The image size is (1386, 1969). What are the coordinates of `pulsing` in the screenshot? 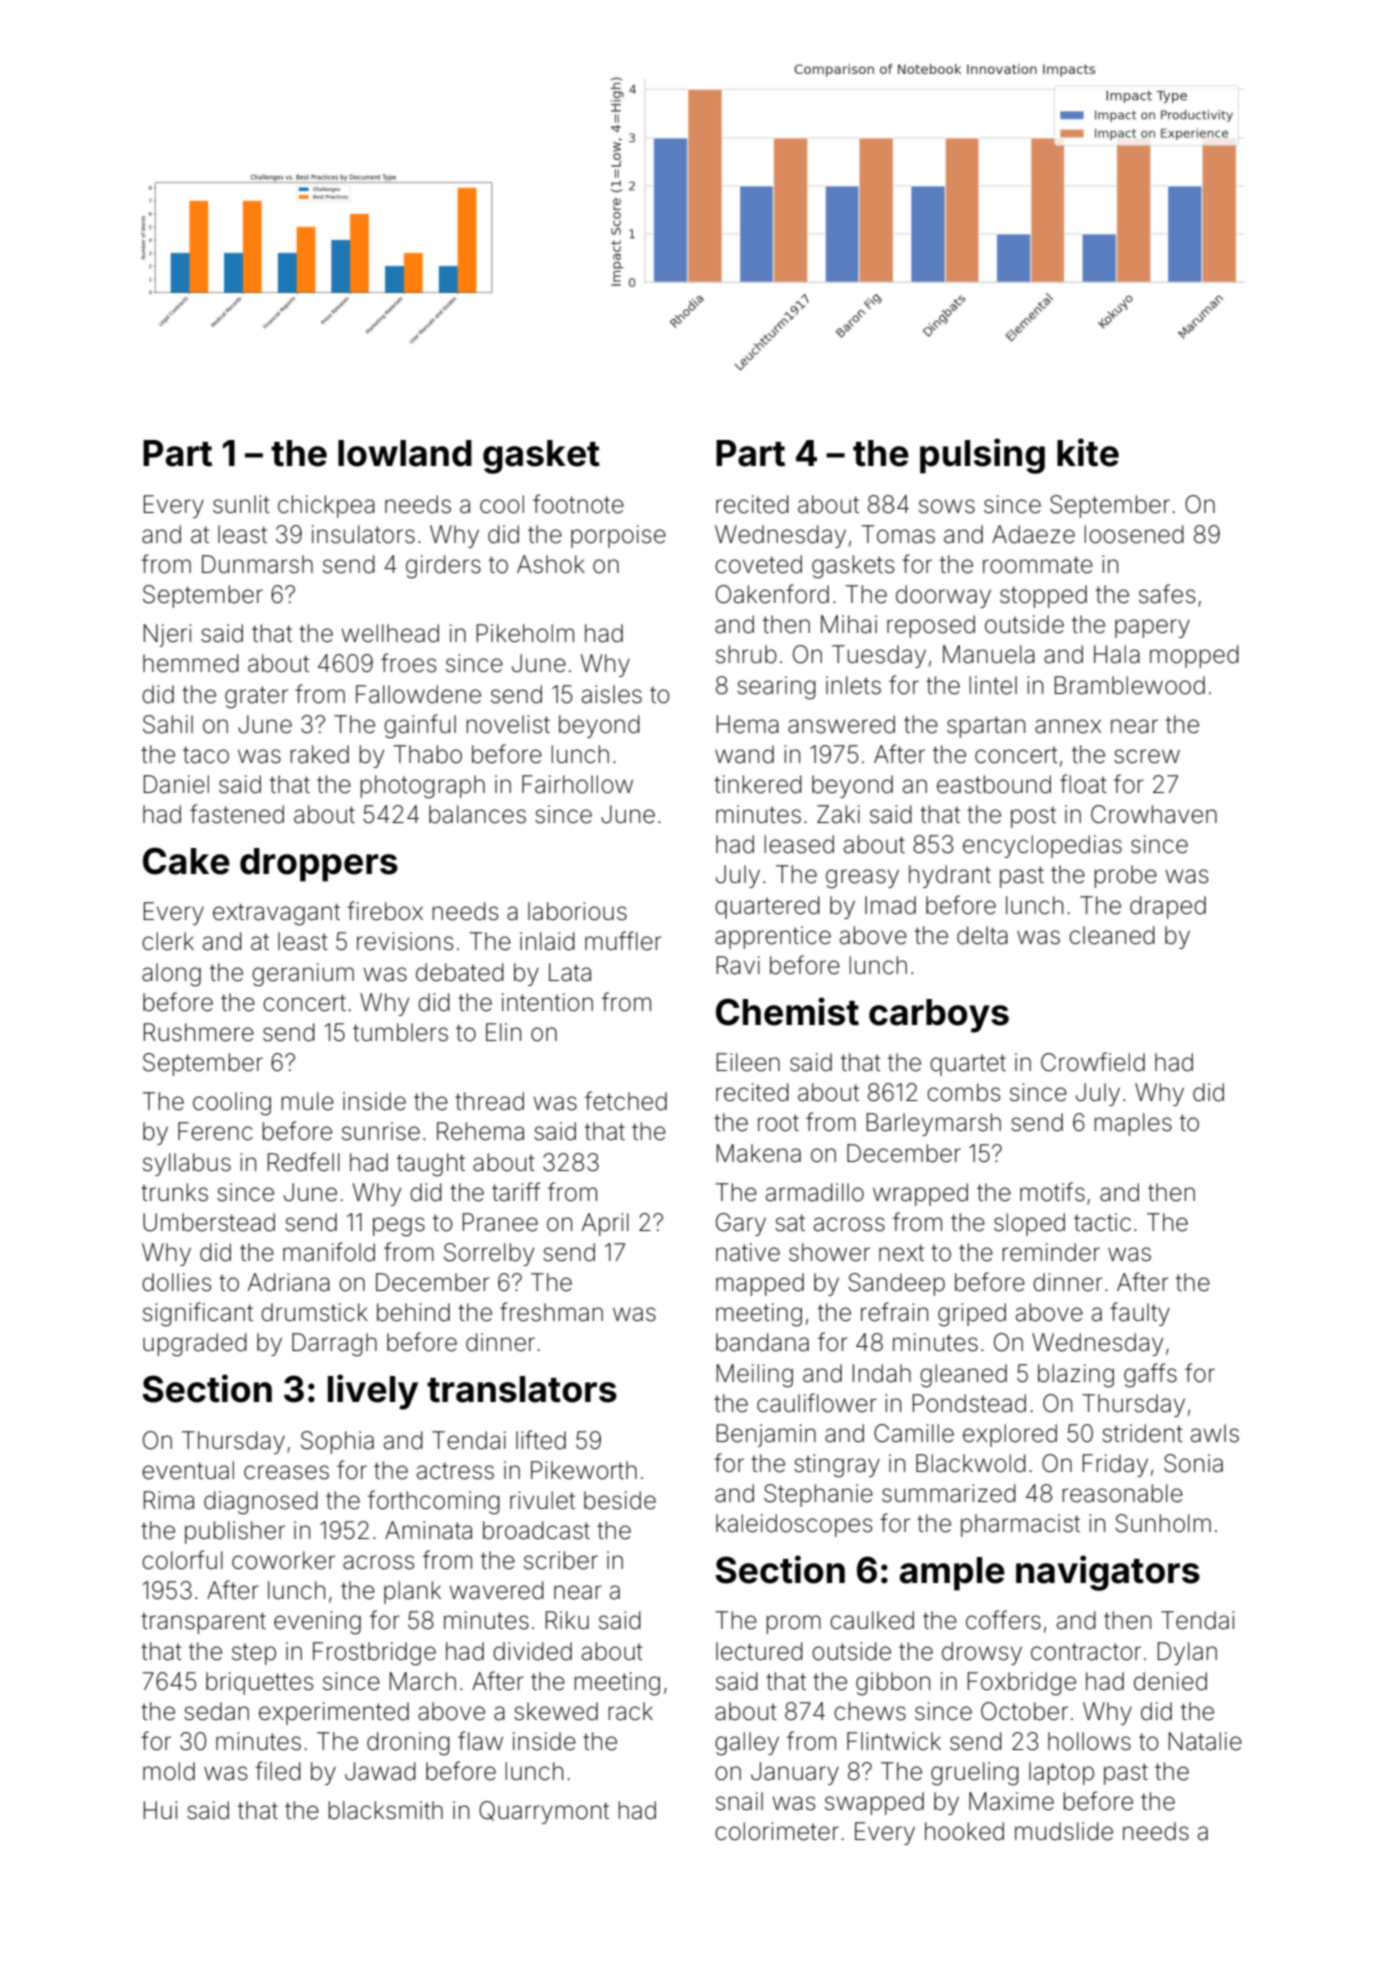 It's located at (982, 456).
